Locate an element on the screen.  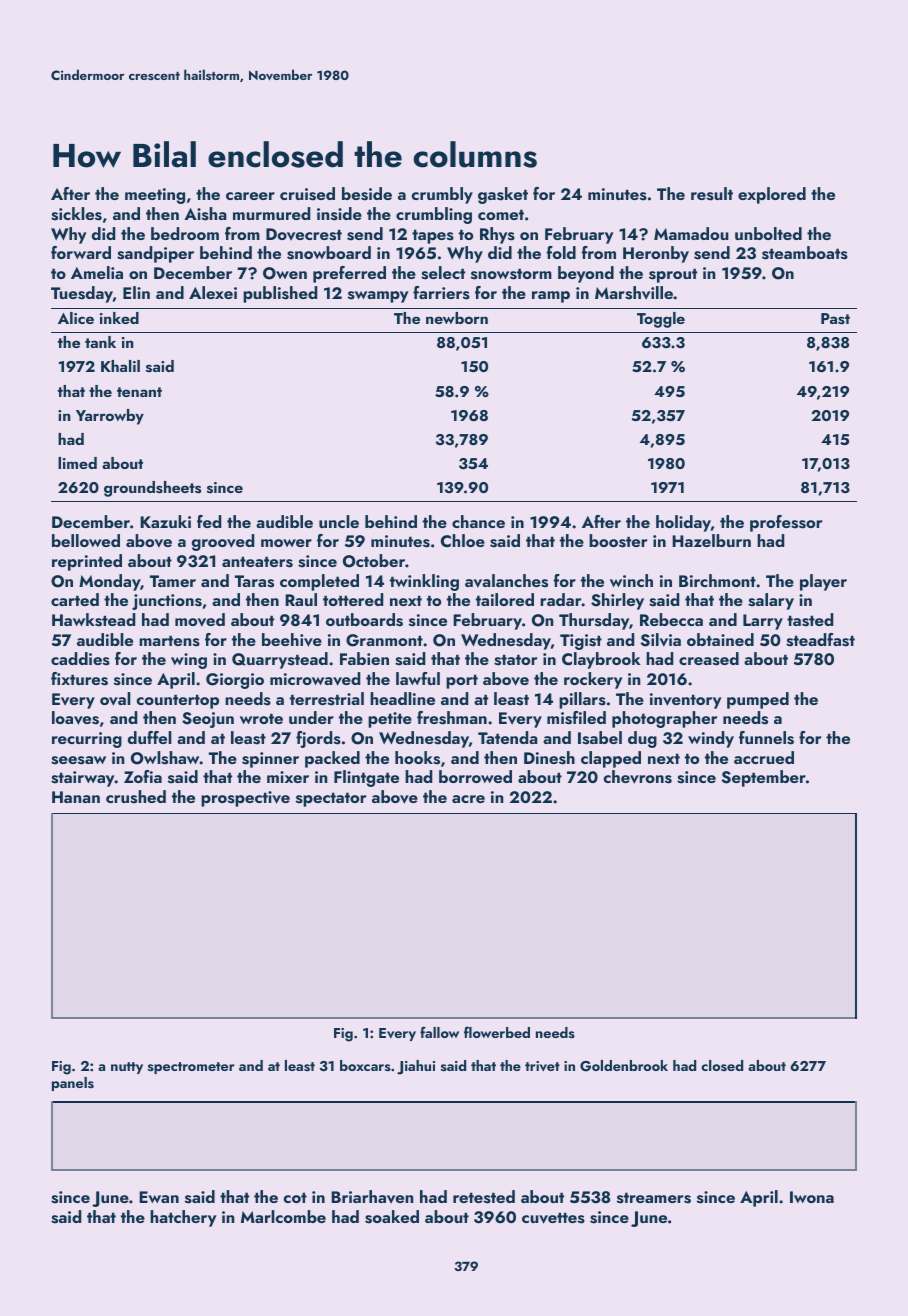
Heronby is located at coordinates (656, 254).
